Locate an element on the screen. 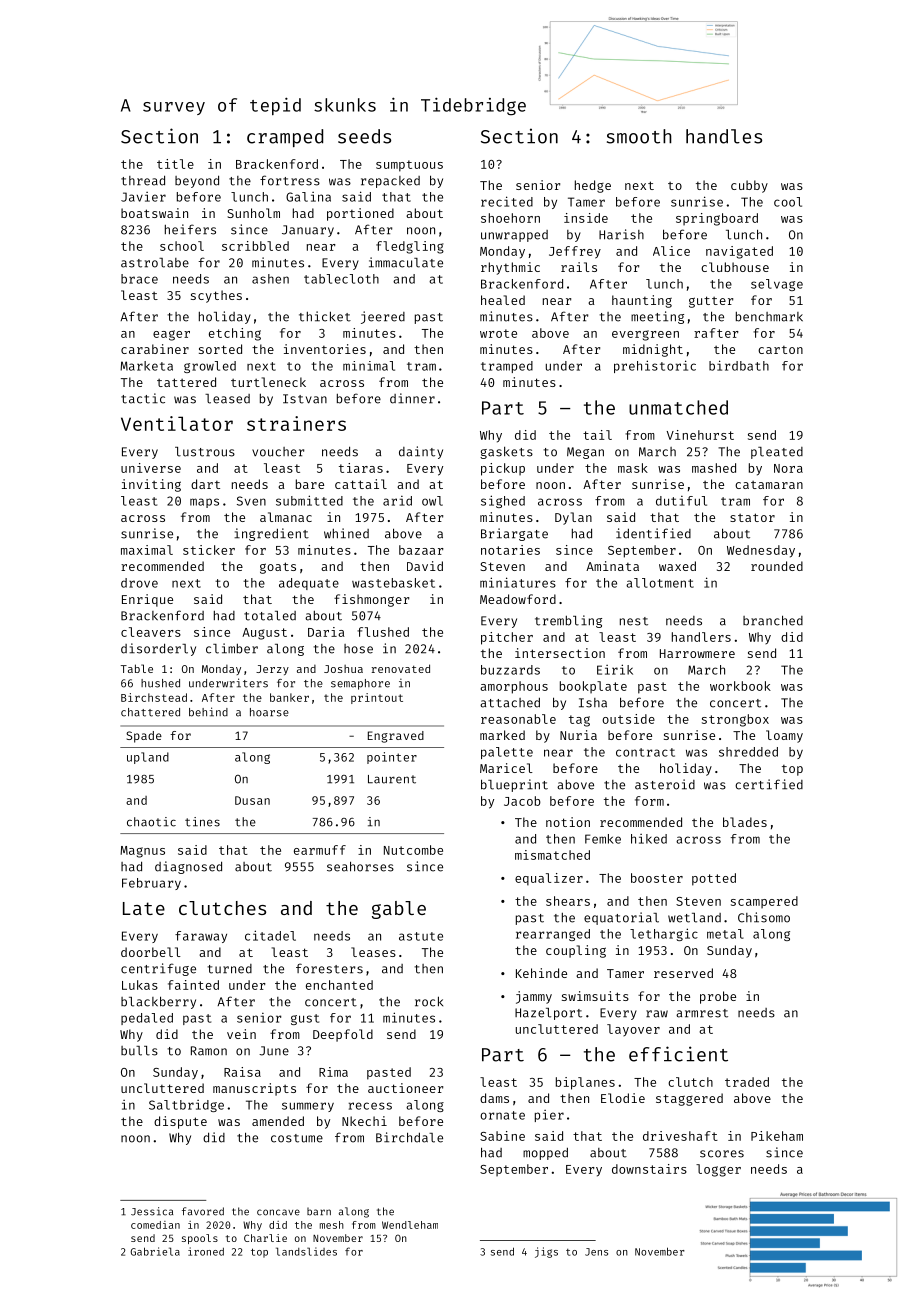 This screenshot has height=1308, width=924. jigs is located at coordinates (546, 1252).
